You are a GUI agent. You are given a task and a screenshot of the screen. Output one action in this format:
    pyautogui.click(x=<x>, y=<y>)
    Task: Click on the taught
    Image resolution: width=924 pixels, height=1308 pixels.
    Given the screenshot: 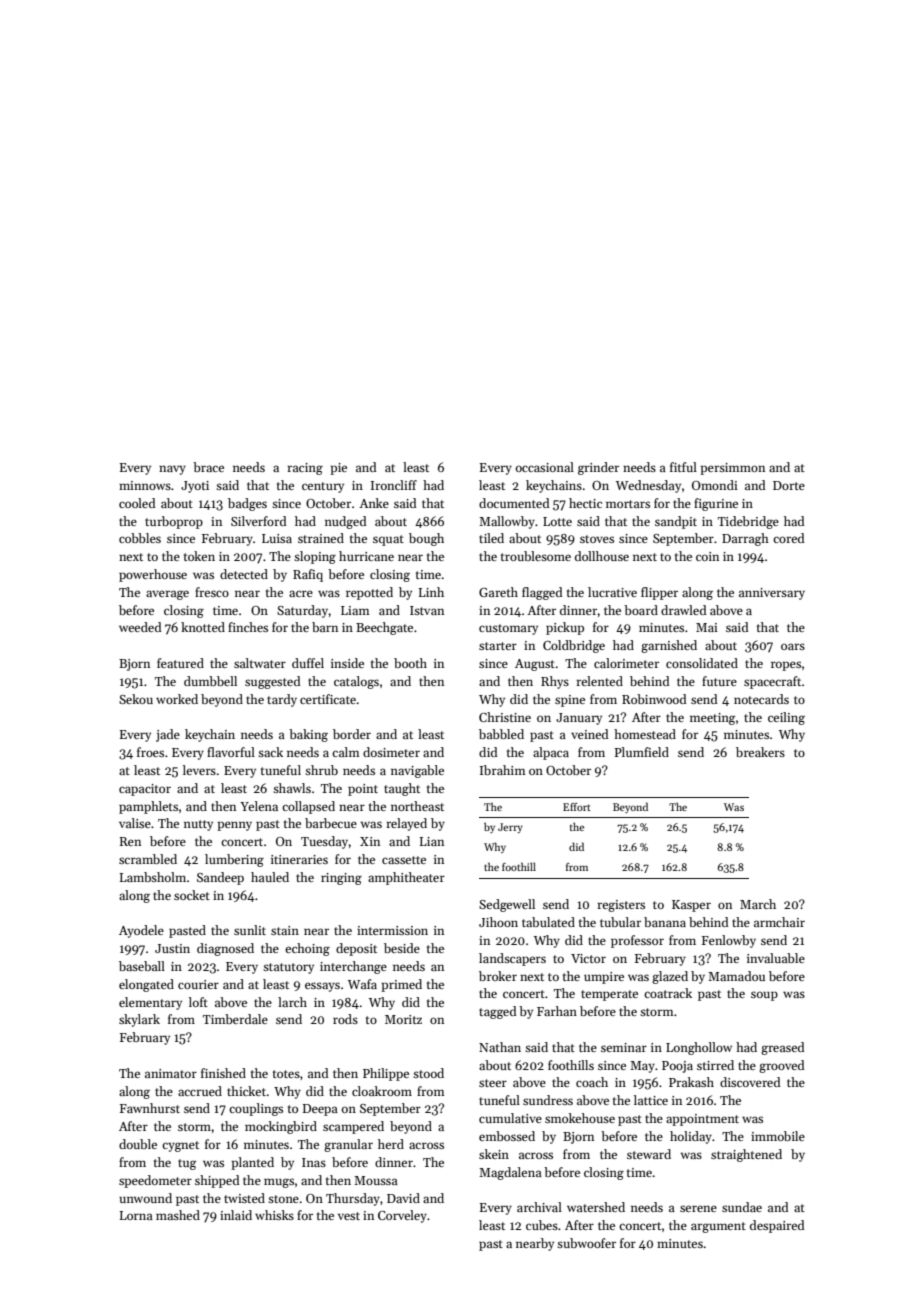 What is the action you would take?
    pyautogui.click(x=402, y=789)
